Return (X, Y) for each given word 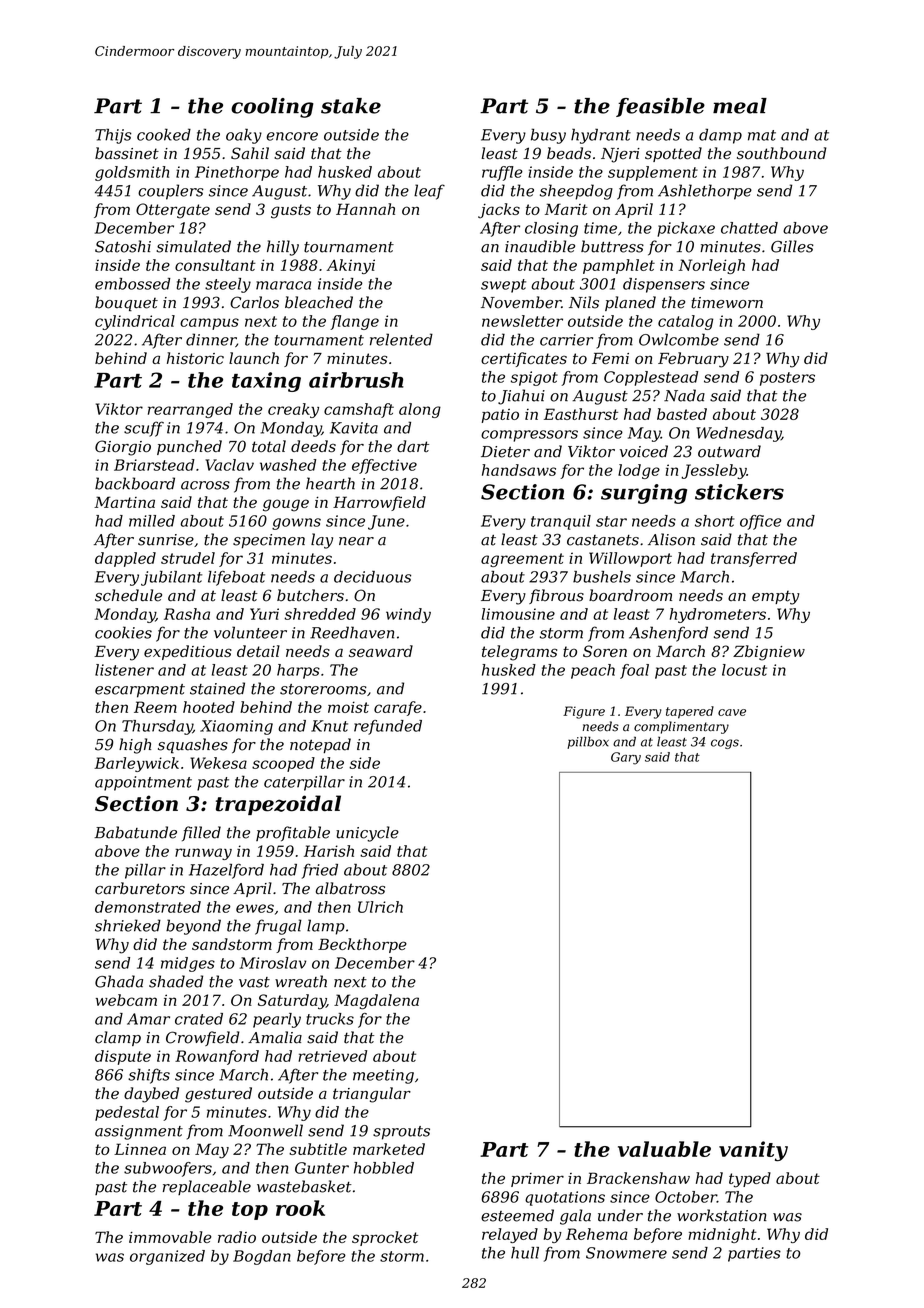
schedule (128, 595)
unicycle (367, 834)
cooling (272, 108)
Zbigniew (769, 653)
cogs (725, 744)
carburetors (140, 888)
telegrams (519, 653)
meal (740, 106)
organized (167, 1257)
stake (351, 106)
